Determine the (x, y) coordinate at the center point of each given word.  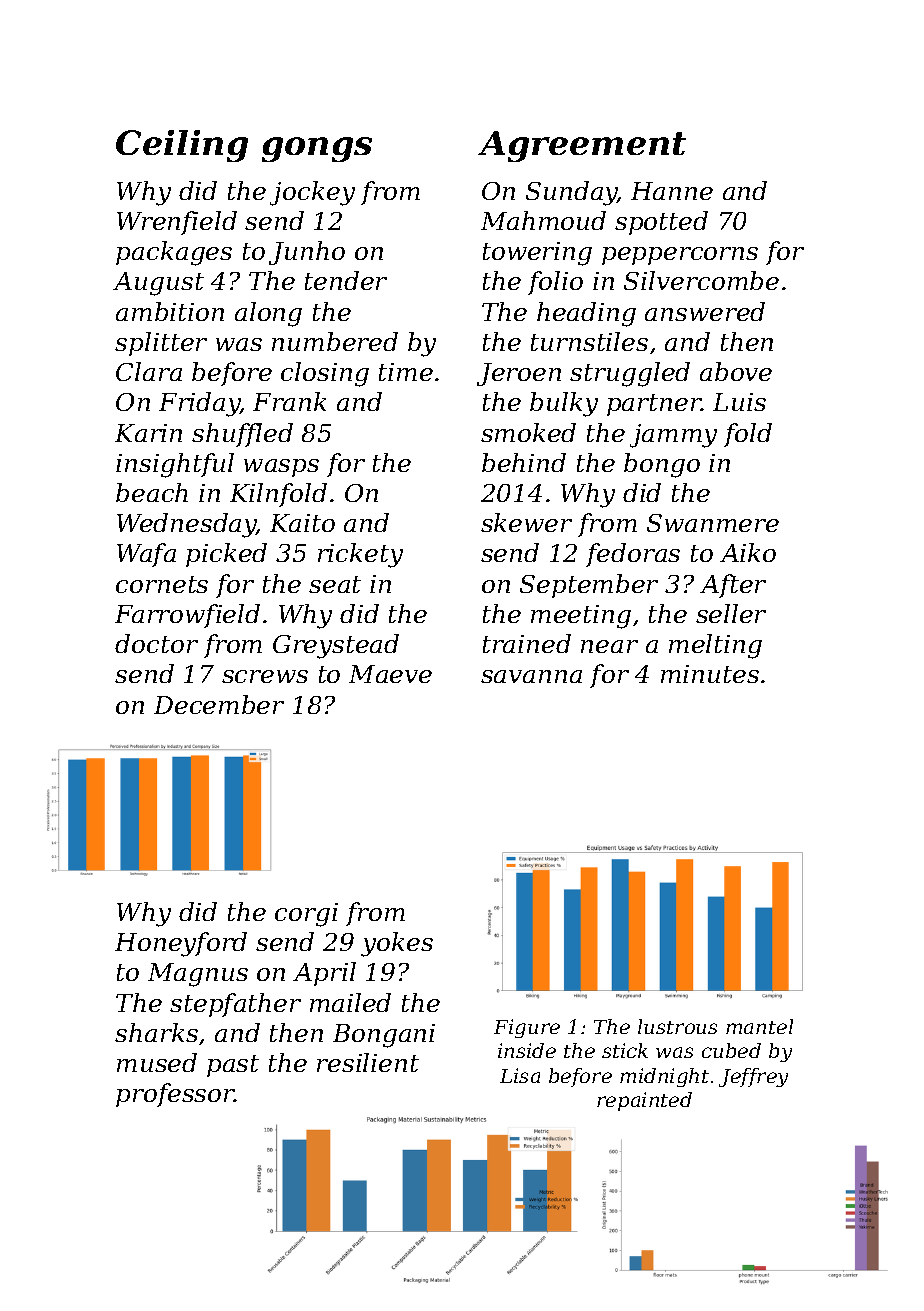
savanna (531, 676)
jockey (312, 193)
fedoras (633, 555)
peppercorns (680, 256)
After (733, 586)
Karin (148, 433)
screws (265, 676)
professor (175, 1095)
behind (524, 462)
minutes (710, 674)
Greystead (336, 646)
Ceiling (182, 146)
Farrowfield (187, 616)
